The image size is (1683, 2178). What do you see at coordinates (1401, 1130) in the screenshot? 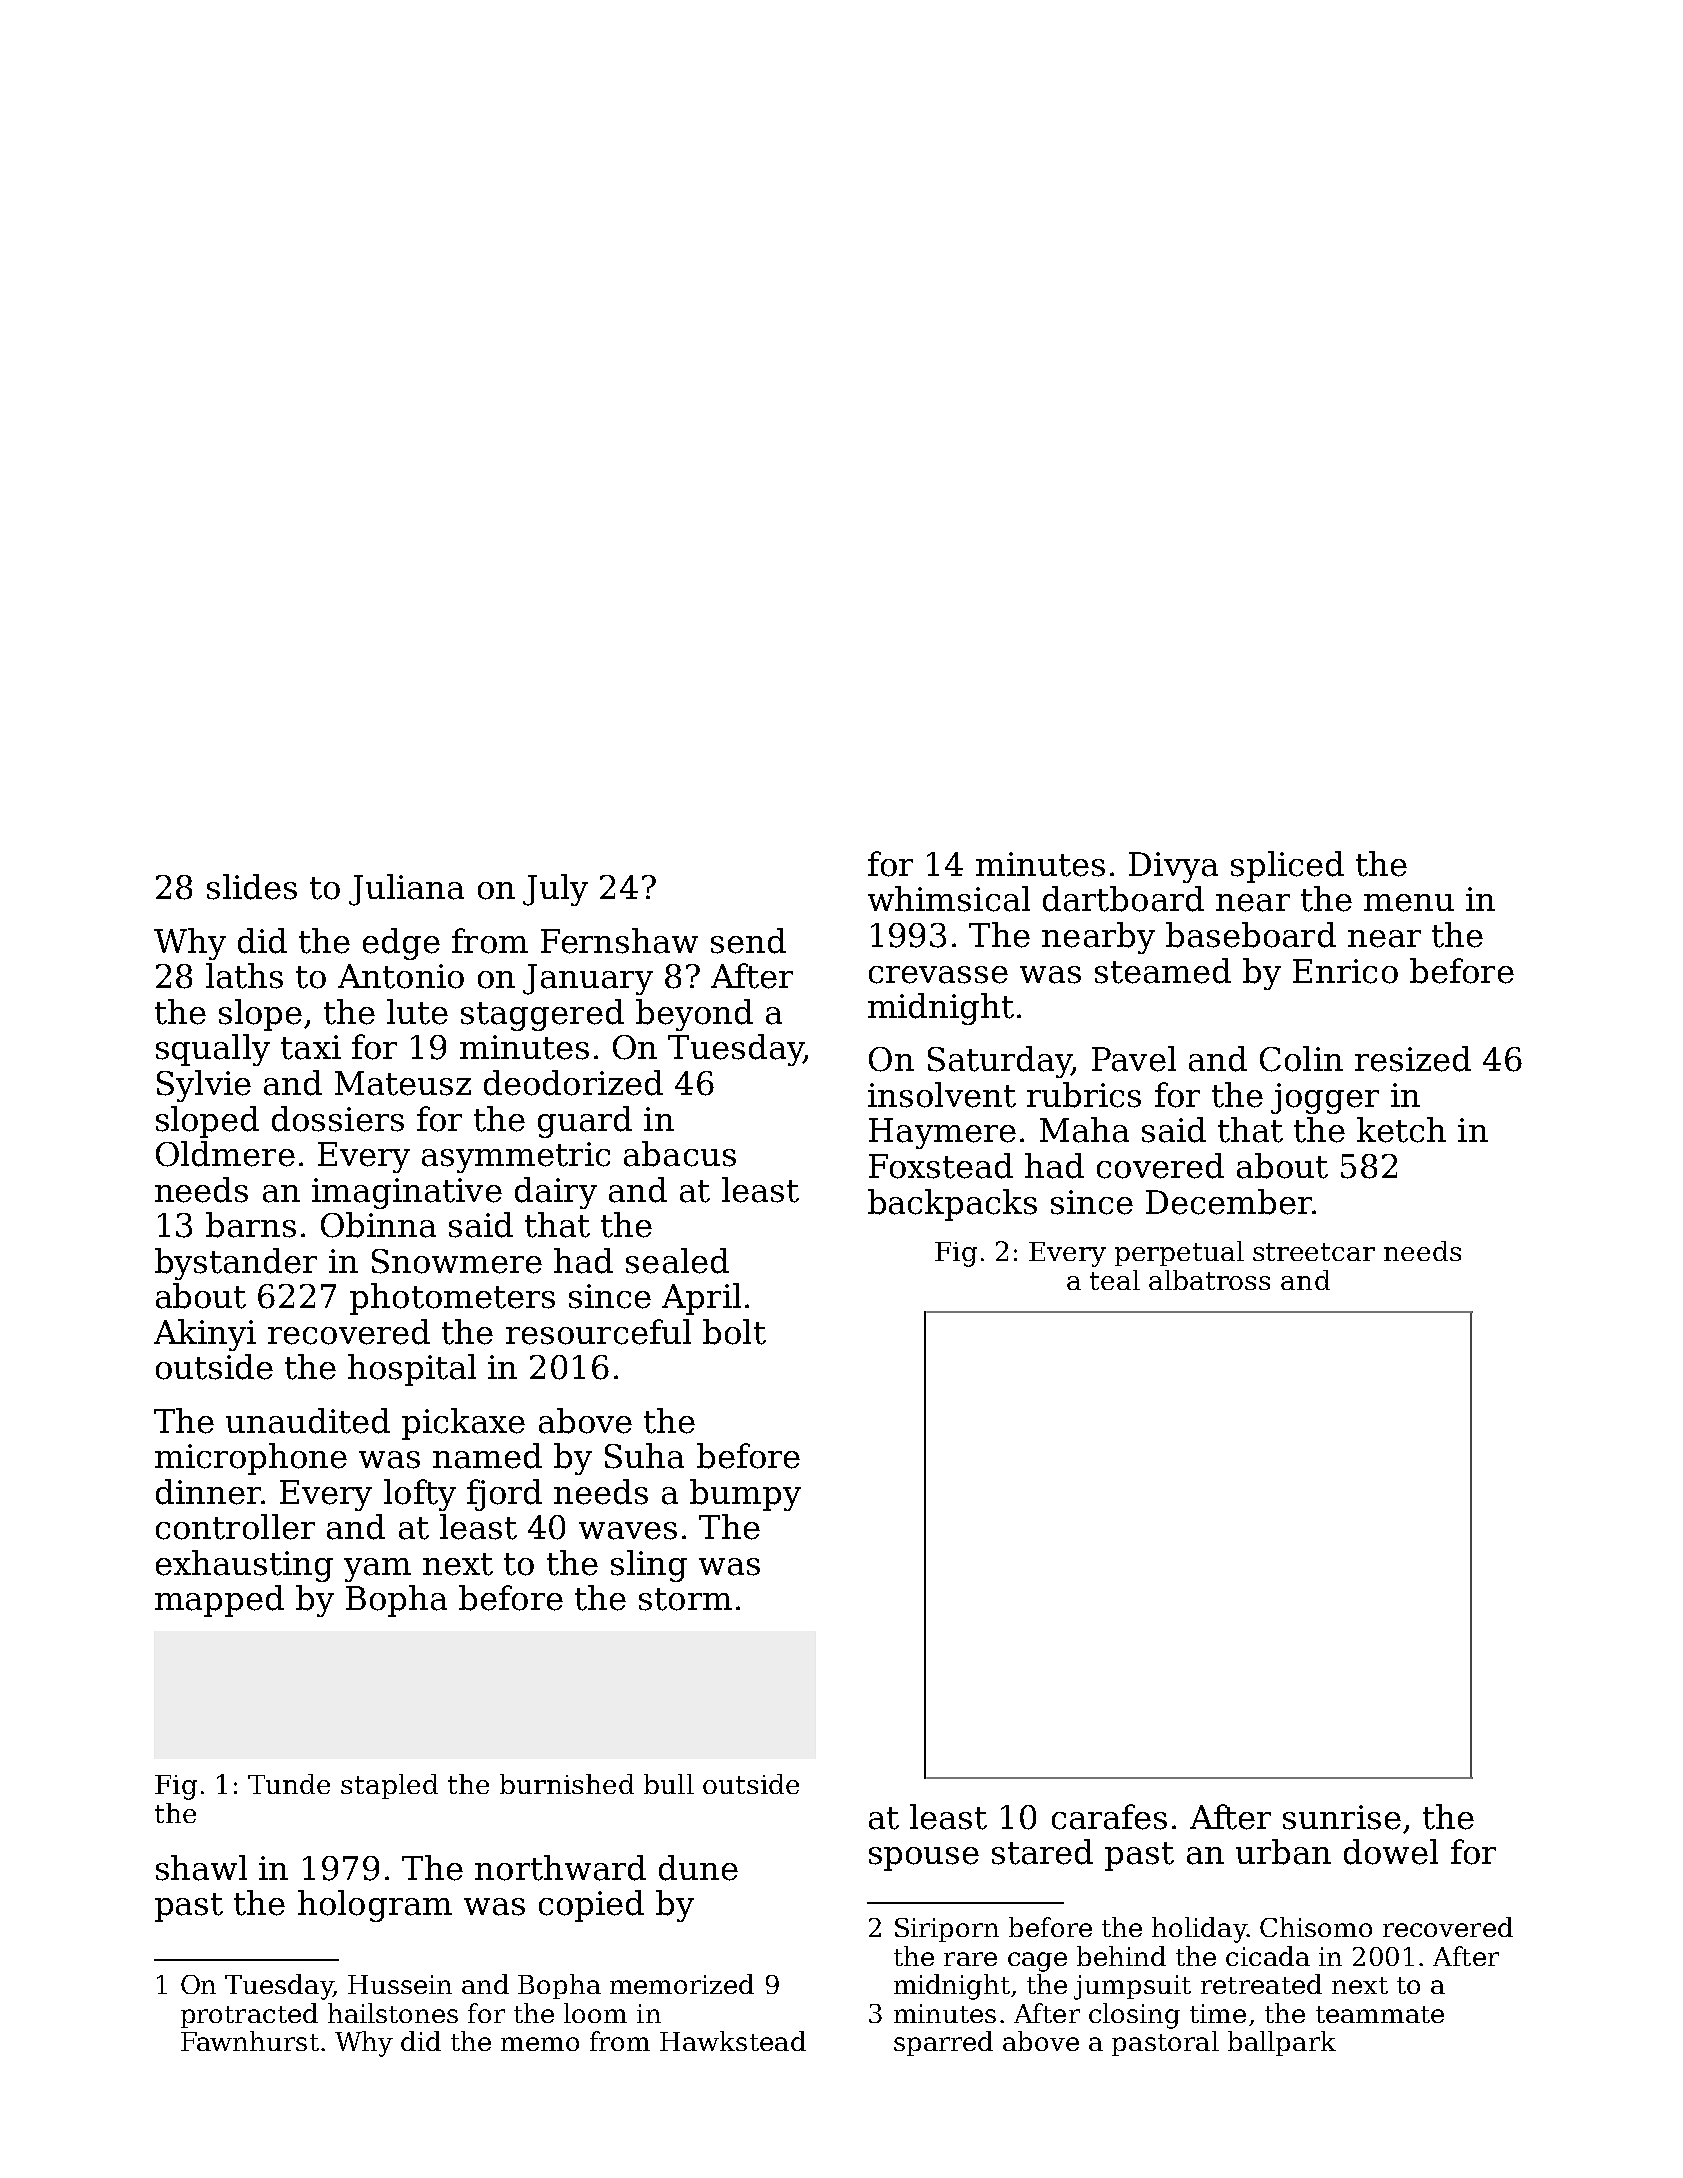
I see `ketch` at bounding box center [1401, 1130].
